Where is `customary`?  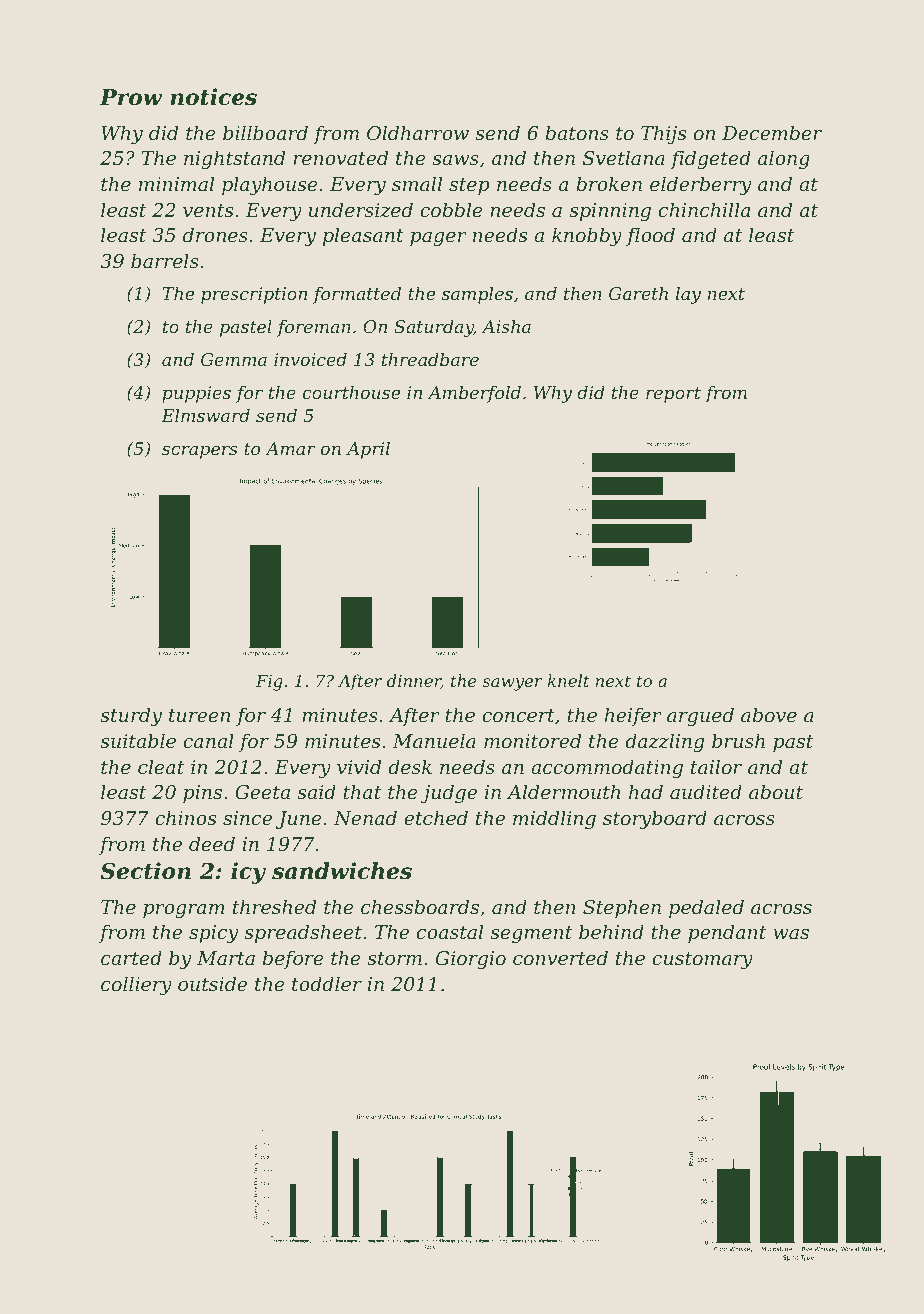
customary is located at coordinates (702, 960).
